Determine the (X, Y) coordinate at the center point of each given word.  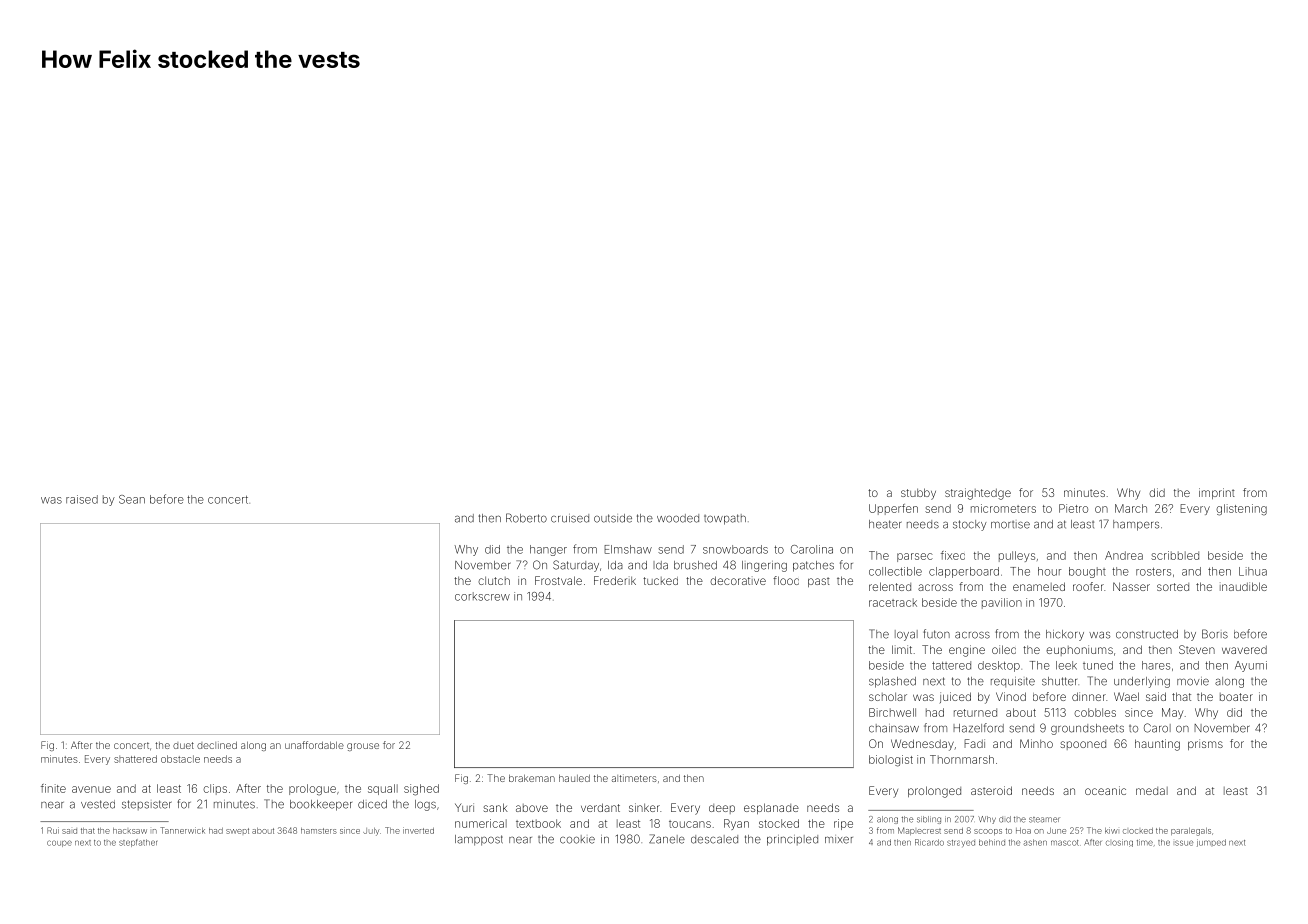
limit (902, 649)
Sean (132, 499)
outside (613, 518)
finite (53, 788)
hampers (1136, 525)
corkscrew (482, 596)
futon (936, 634)
